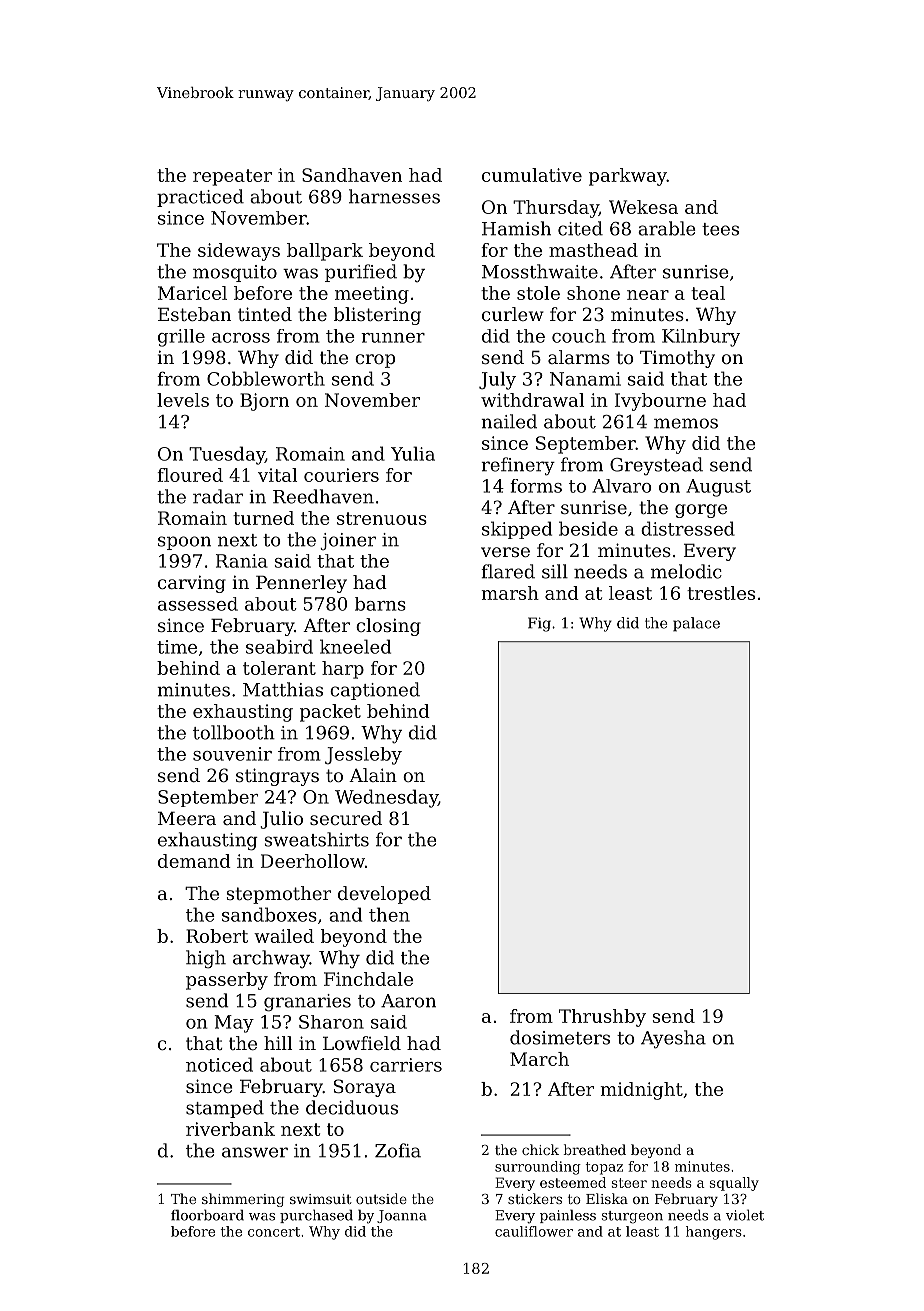 The height and width of the page is (1311, 924). I want to click on floorboard, so click(207, 1215).
